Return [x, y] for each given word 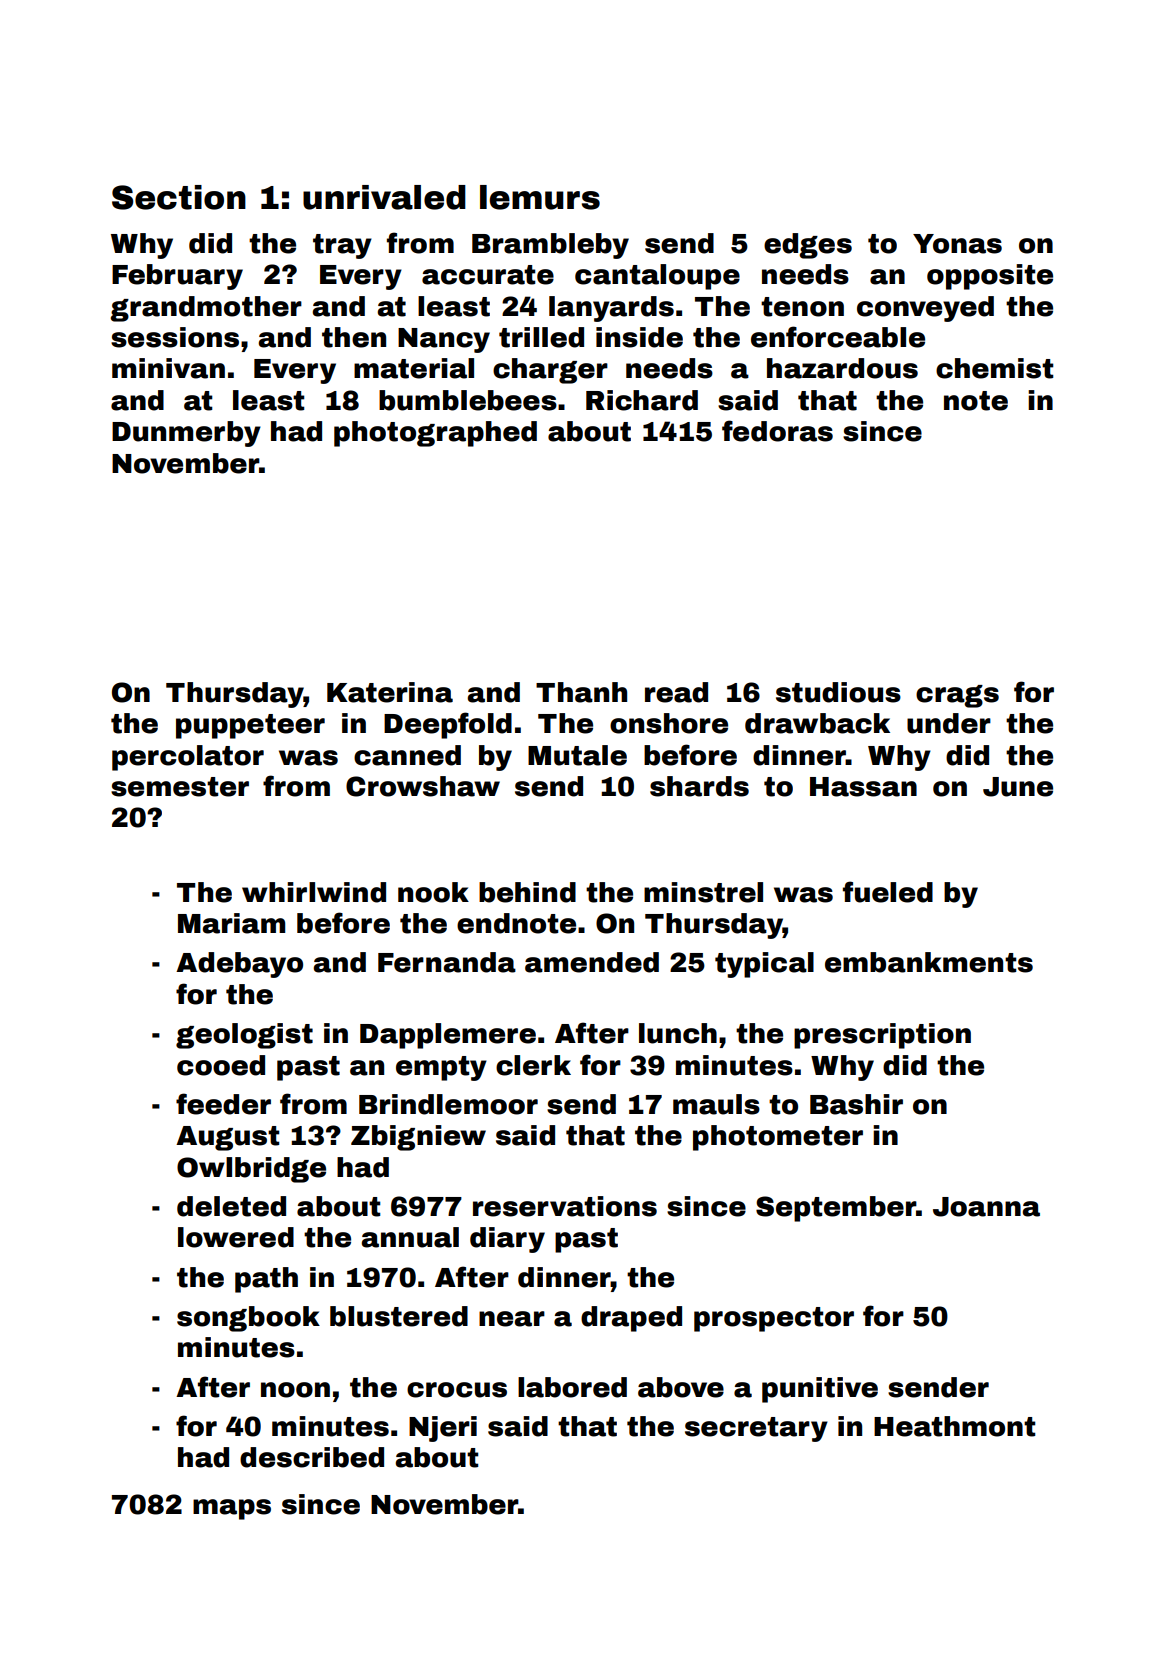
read [676, 692]
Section [179, 197]
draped [631, 1319]
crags [957, 696]
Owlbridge [251, 1170]
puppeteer [250, 726]
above [681, 1387]
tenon [802, 307]
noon [295, 1390]
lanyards [611, 309]
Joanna [986, 1207]
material [414, 368]
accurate [488, 275]
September [836, 1209]
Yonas [957, 244]
